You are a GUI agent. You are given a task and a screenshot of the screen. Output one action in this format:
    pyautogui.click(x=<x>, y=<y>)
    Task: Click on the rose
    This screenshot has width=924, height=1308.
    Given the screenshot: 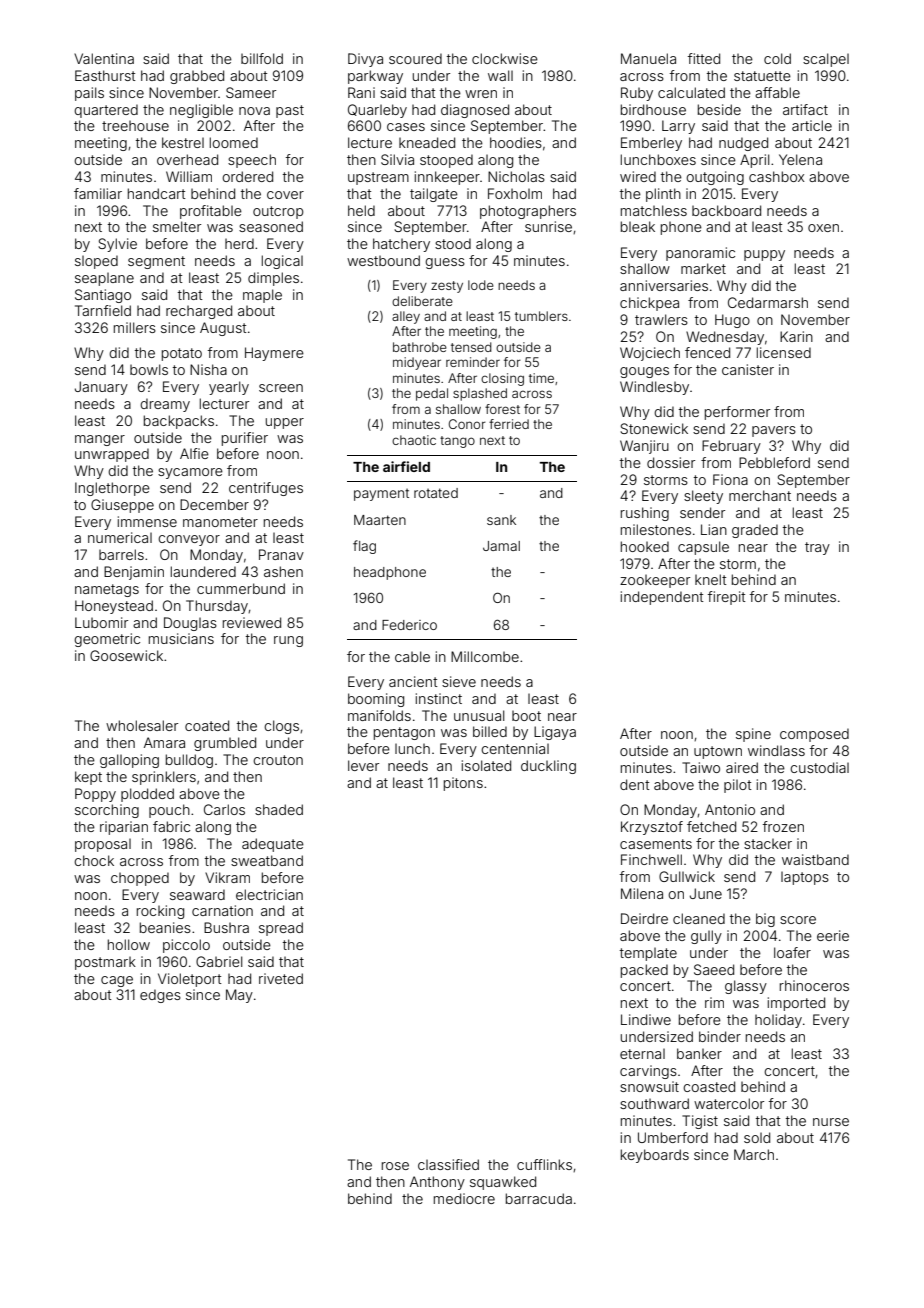 What is the action you would take?
    pyautogui.click(x=395, y=1166)
